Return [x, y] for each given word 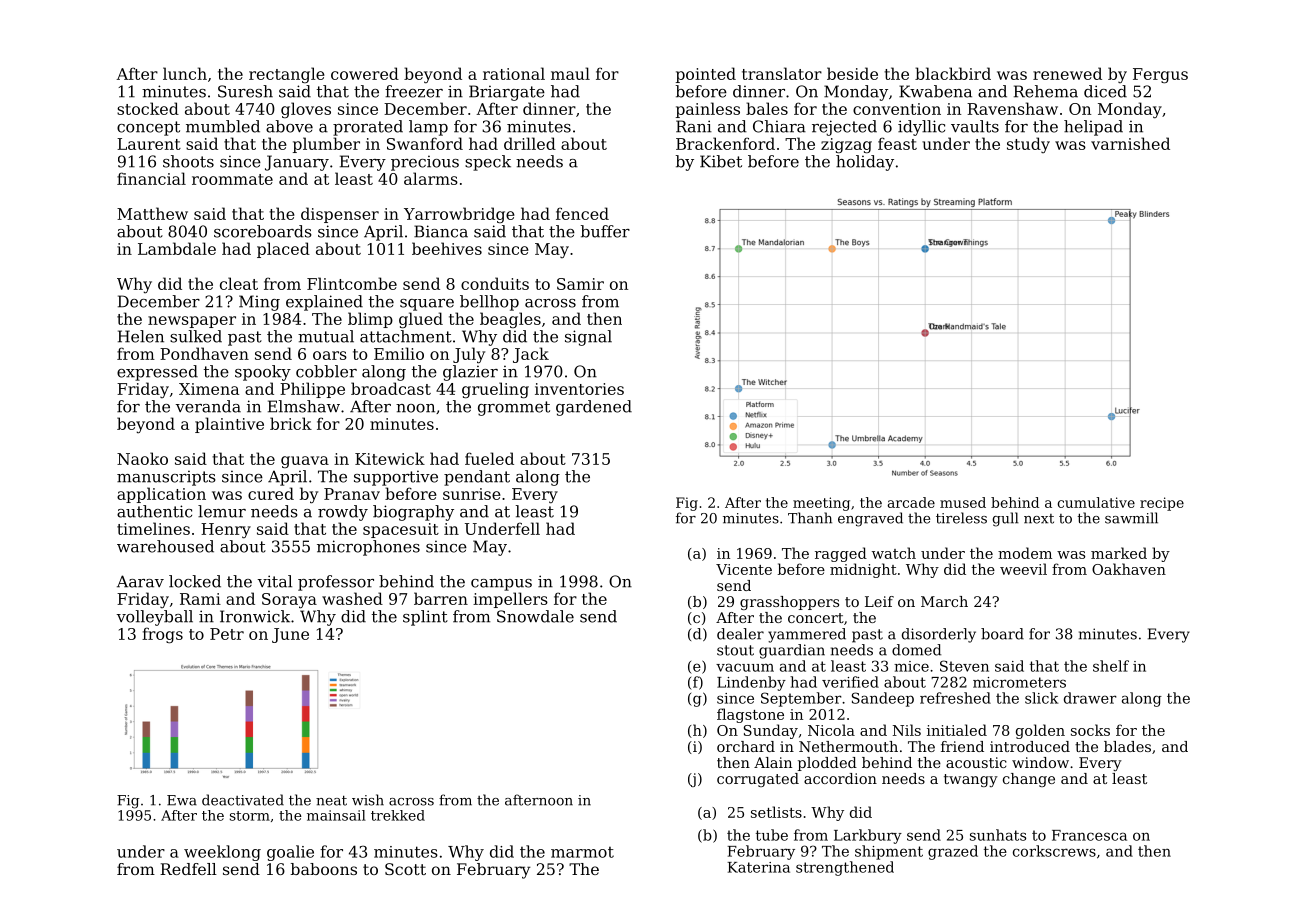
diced [1105, 91]
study [1028, 145]
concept [148, 128]
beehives [447, 248]
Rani [694, 126]
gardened [594, 408]
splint [425, 618]
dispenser [340, 215]
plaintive [229, 425]
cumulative [1096, 502]
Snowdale [535, 616]
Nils [907, 730]
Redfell [188, 869]
